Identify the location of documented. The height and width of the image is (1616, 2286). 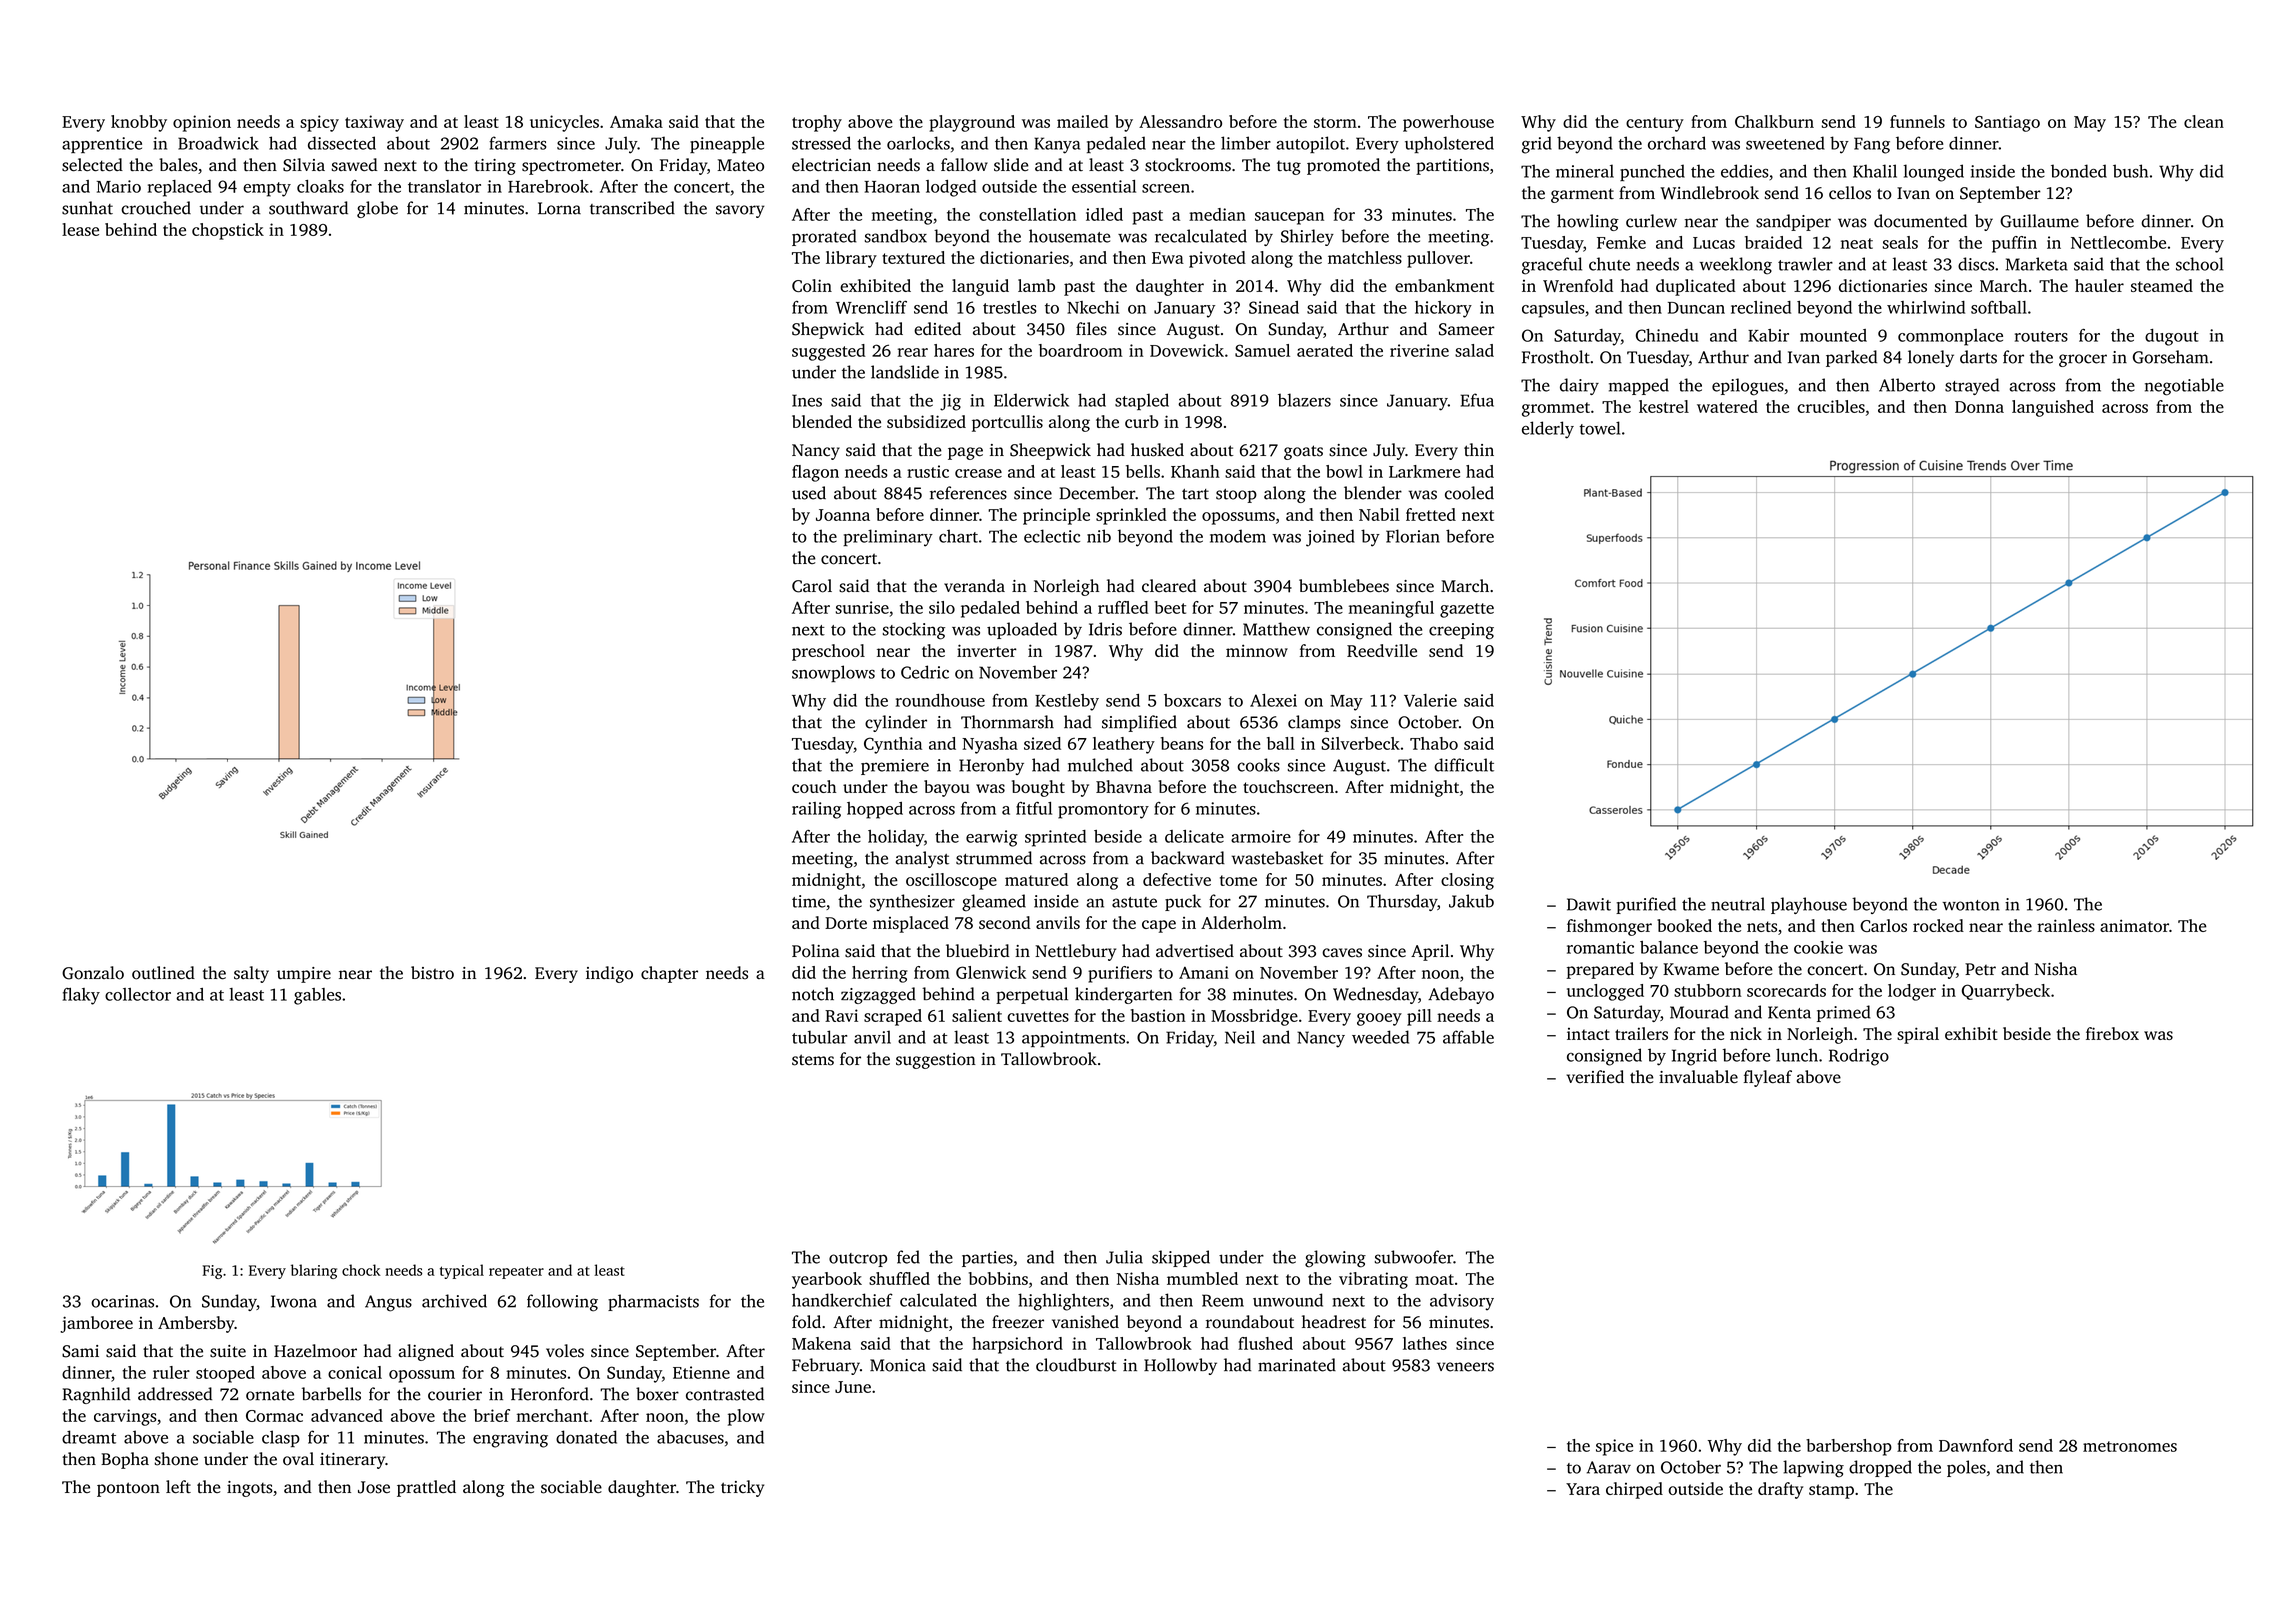
(1920, 221).
